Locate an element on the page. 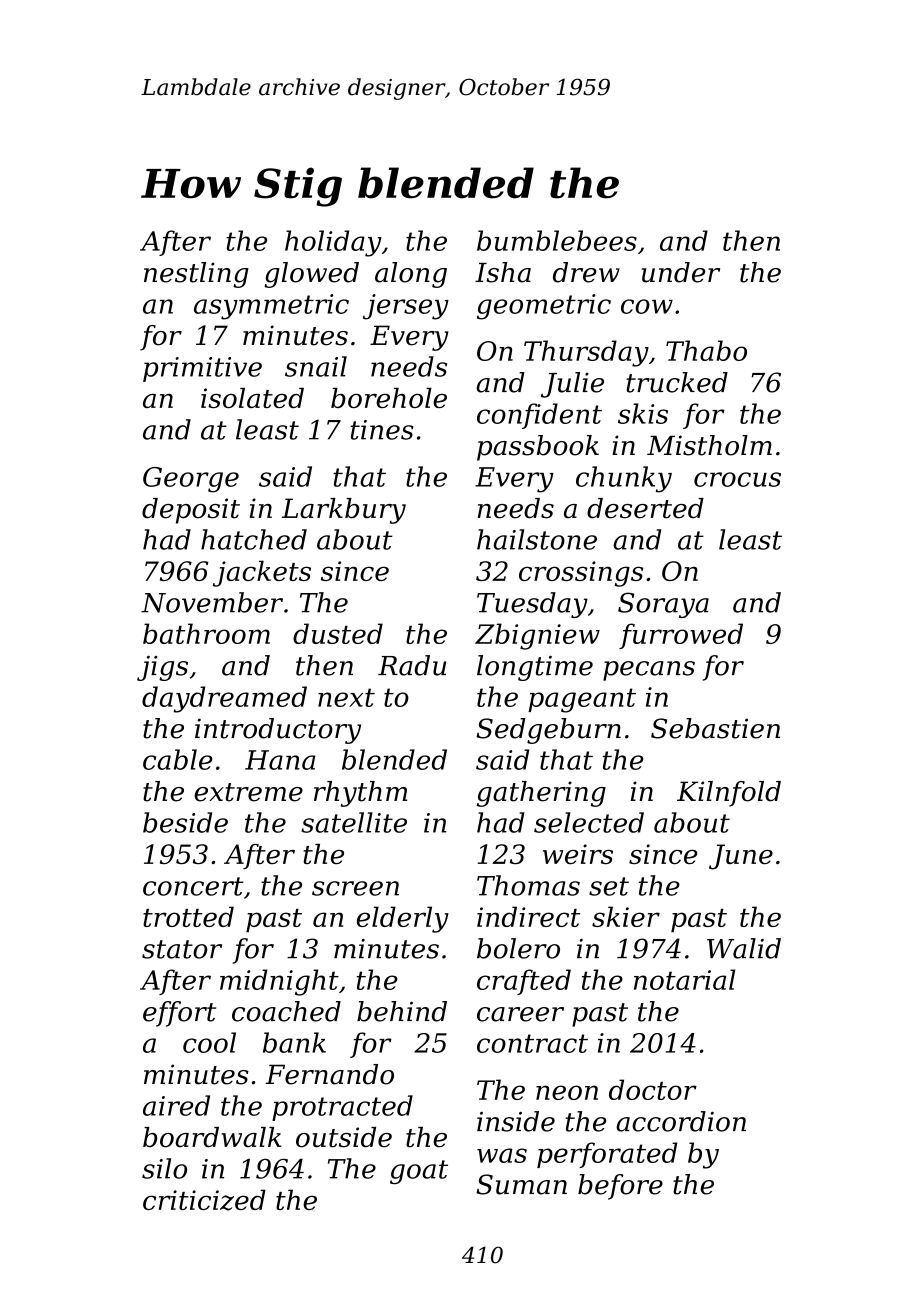  holiday is located at coordinates (333, 243).
